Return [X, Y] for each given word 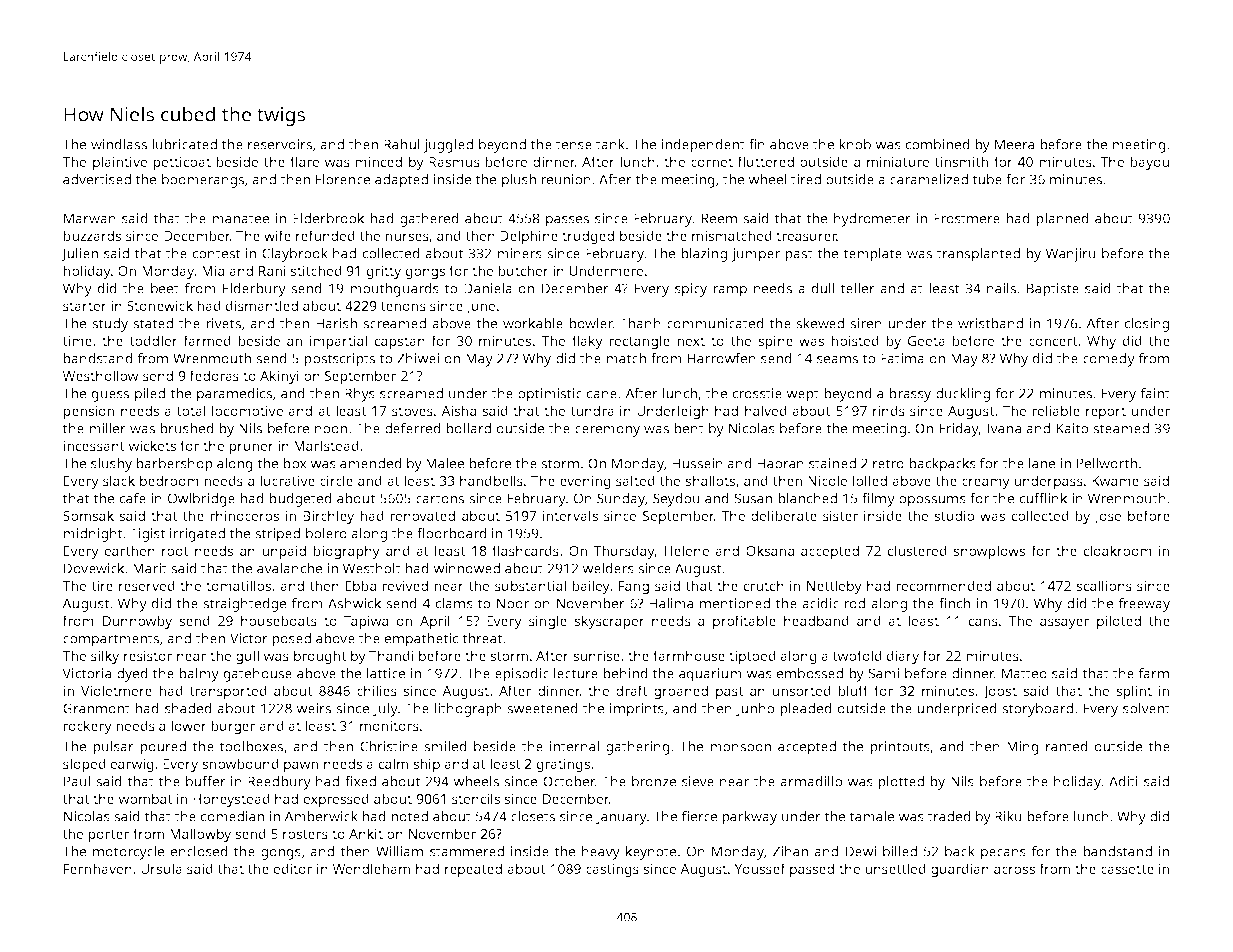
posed [291, 640]
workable [533, 323]
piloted [1119, 622]
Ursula [161, 868]
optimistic [550, 395]
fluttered [765, 161]
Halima [671, 603]
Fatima [902, 358]
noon [331, 430]
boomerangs [203, 181]
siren [866, 323]
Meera [1014, 144]
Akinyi [279, 377]
